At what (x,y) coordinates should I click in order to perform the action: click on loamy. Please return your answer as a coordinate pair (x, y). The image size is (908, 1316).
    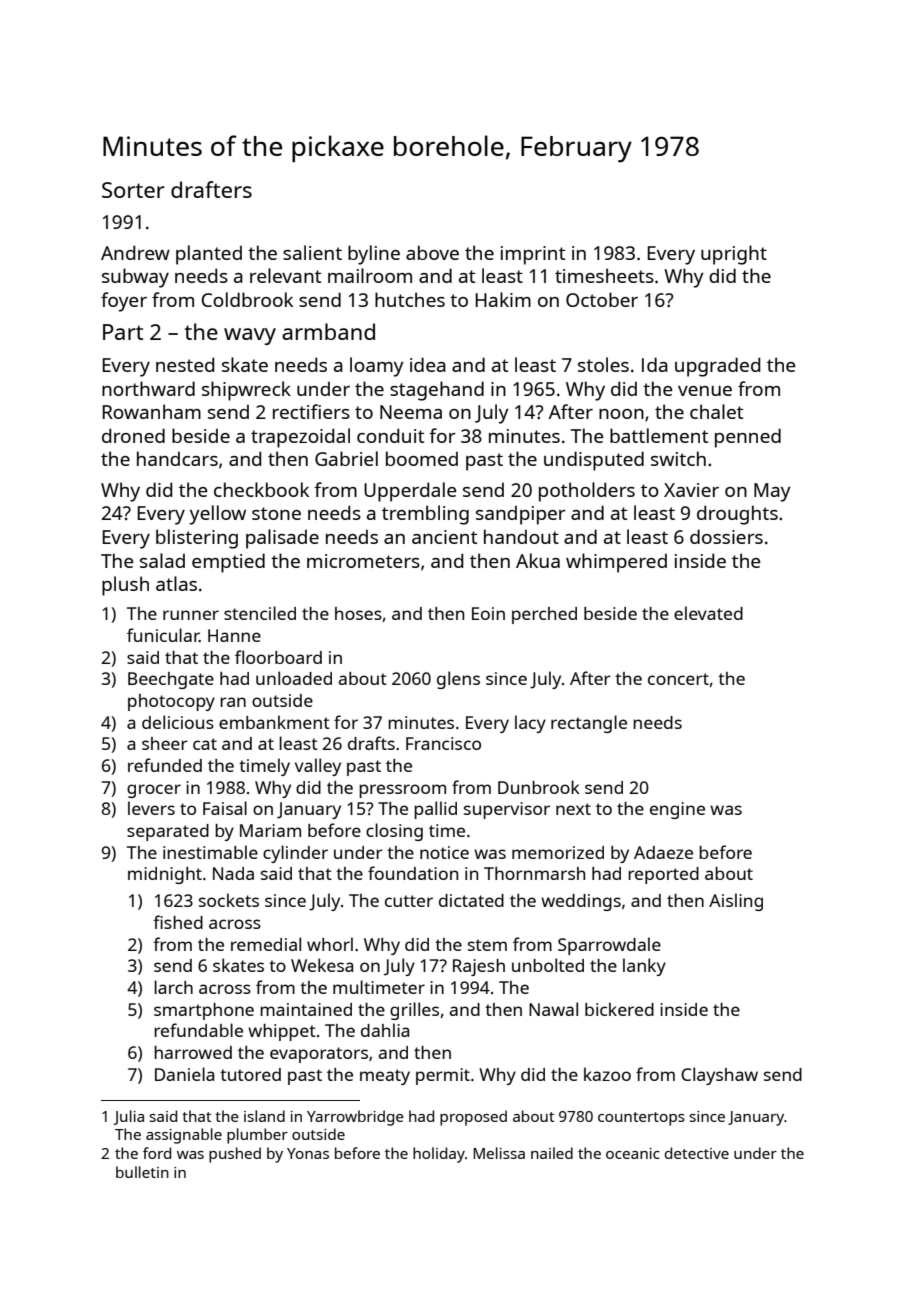
    Looking at the image, I should click on (377, 367).
